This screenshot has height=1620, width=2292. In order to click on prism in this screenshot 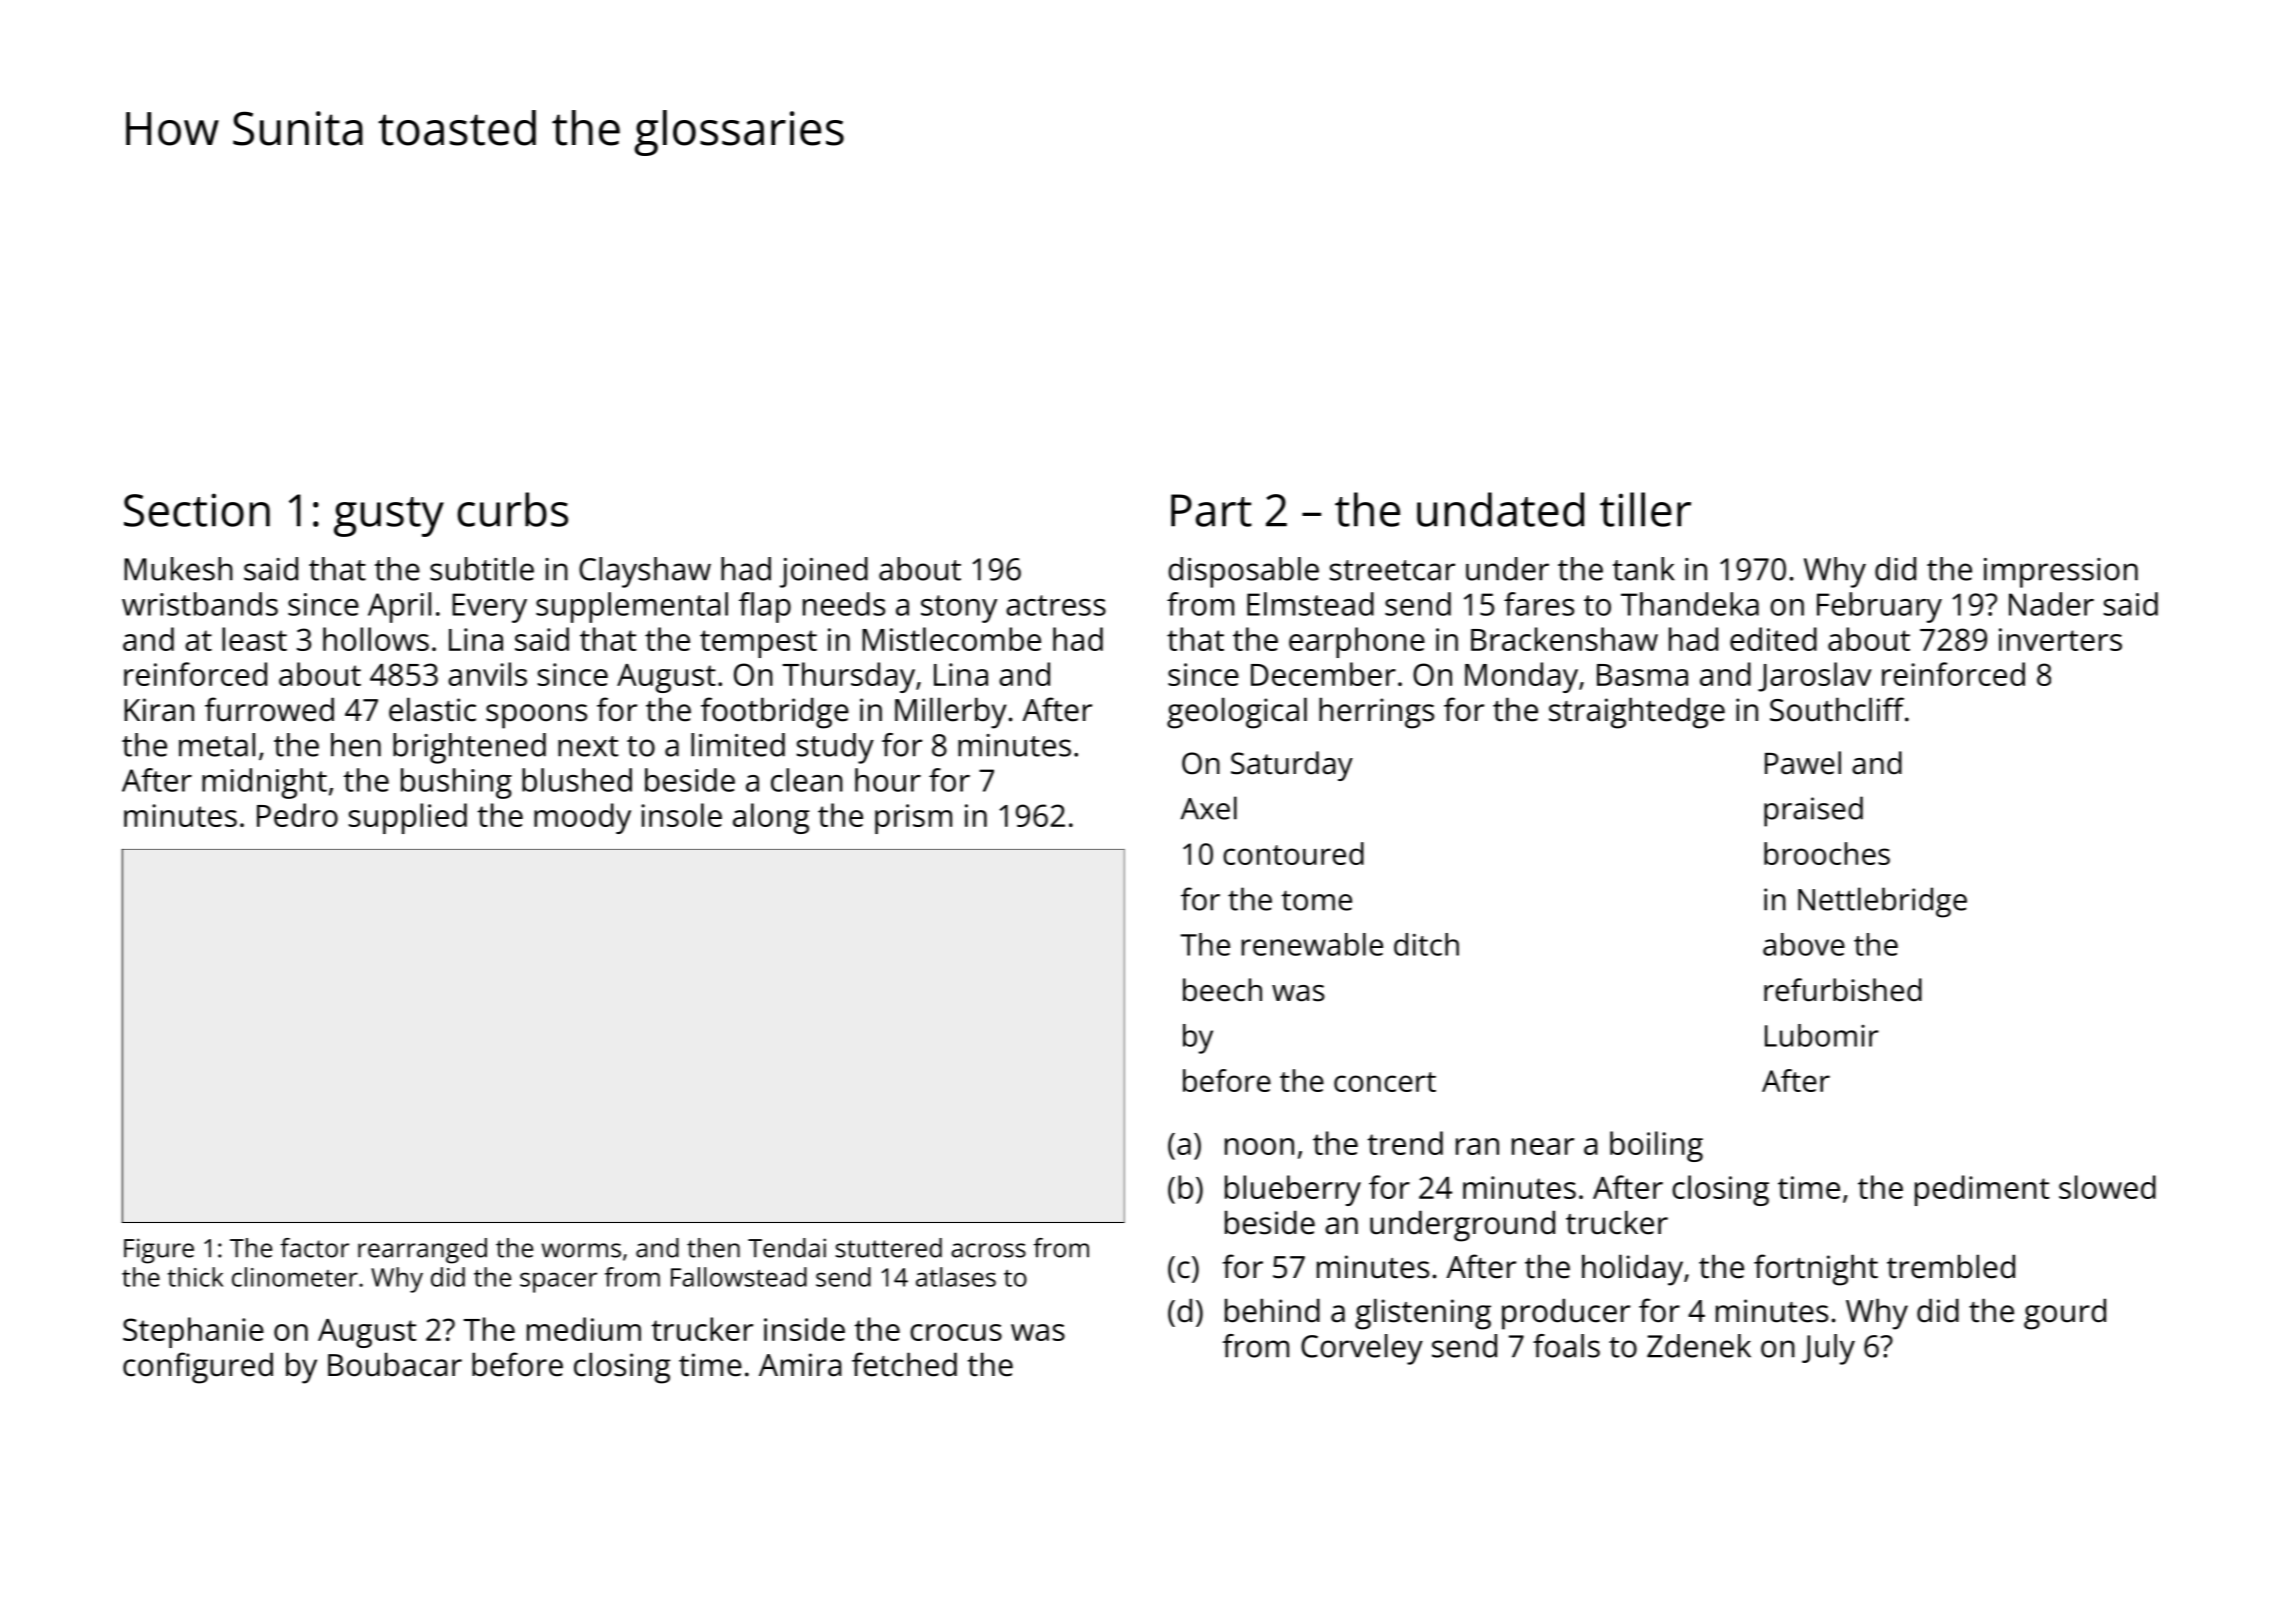, I will do `click(913, 819)`.
